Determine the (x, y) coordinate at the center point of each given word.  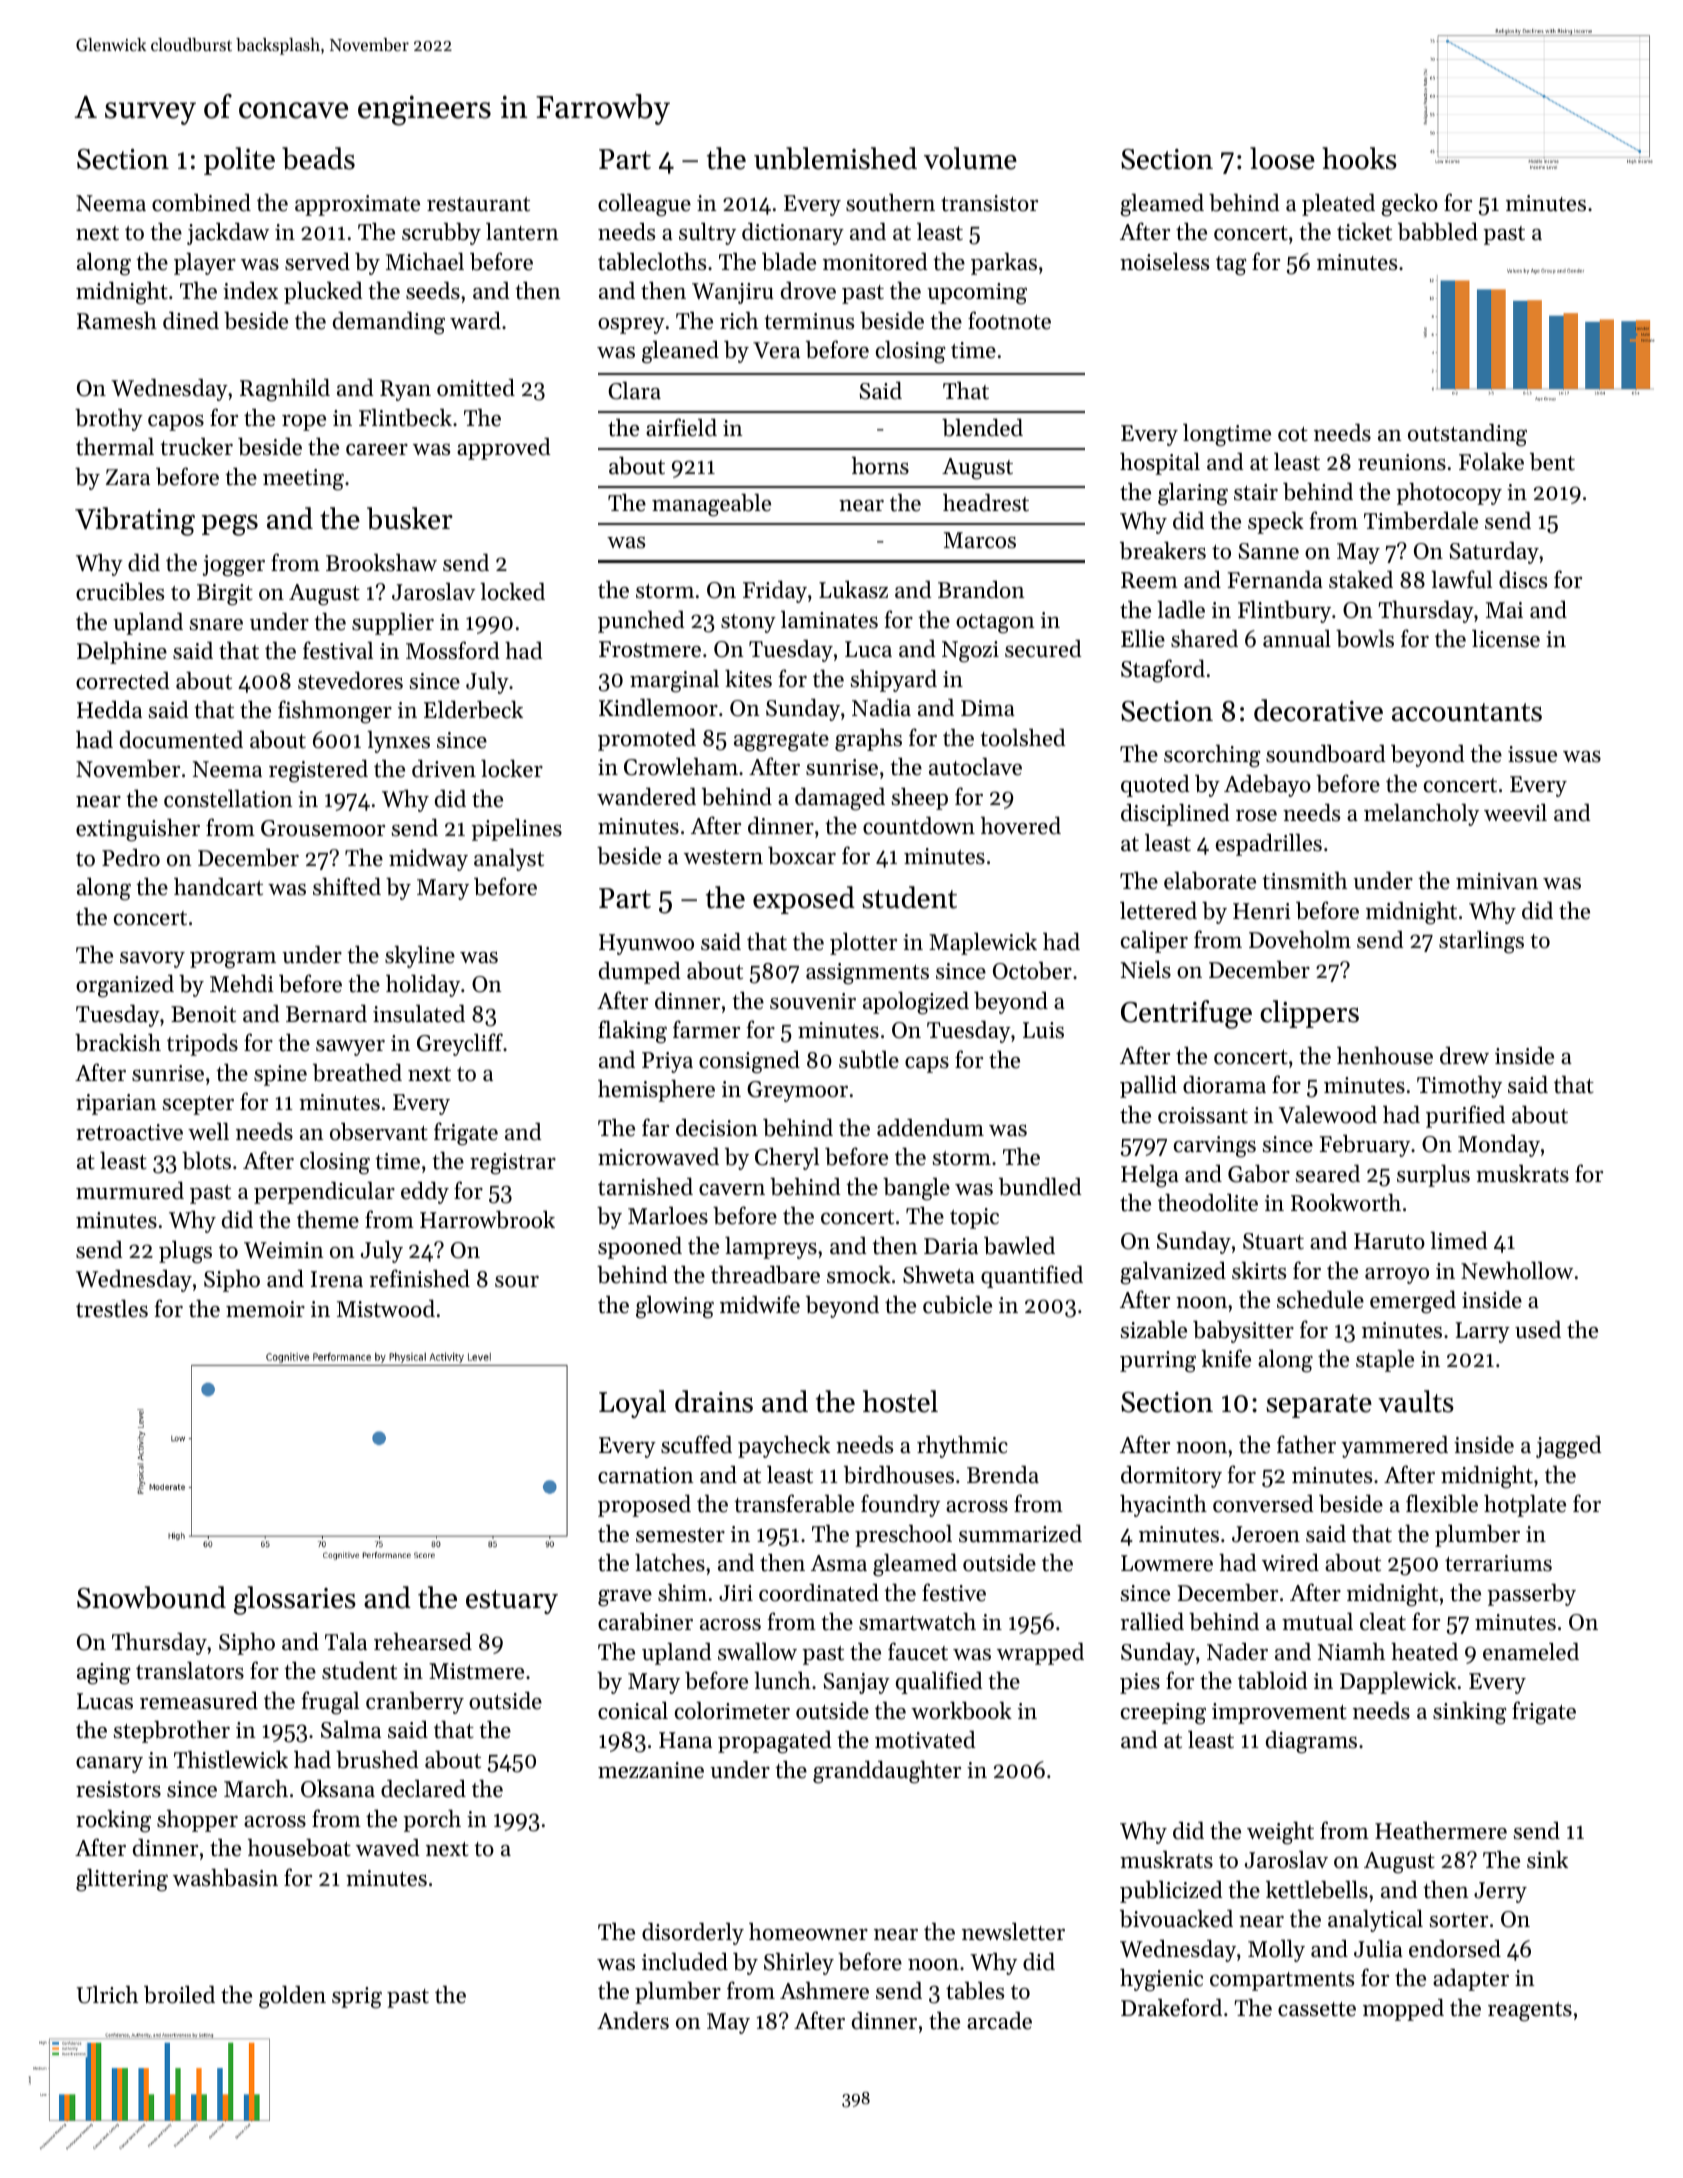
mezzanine (651, 1770)
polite (239, 161)
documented (181, 740)
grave (625, 1598)
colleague (644, 205)
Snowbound (151, 1597)
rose (1256, 816)
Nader (1237, 1652)
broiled (179, 1995)
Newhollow (1517, 1270)
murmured (130, 1190)
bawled (1019, 1246)
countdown (919, 826)
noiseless (1164, 262)
